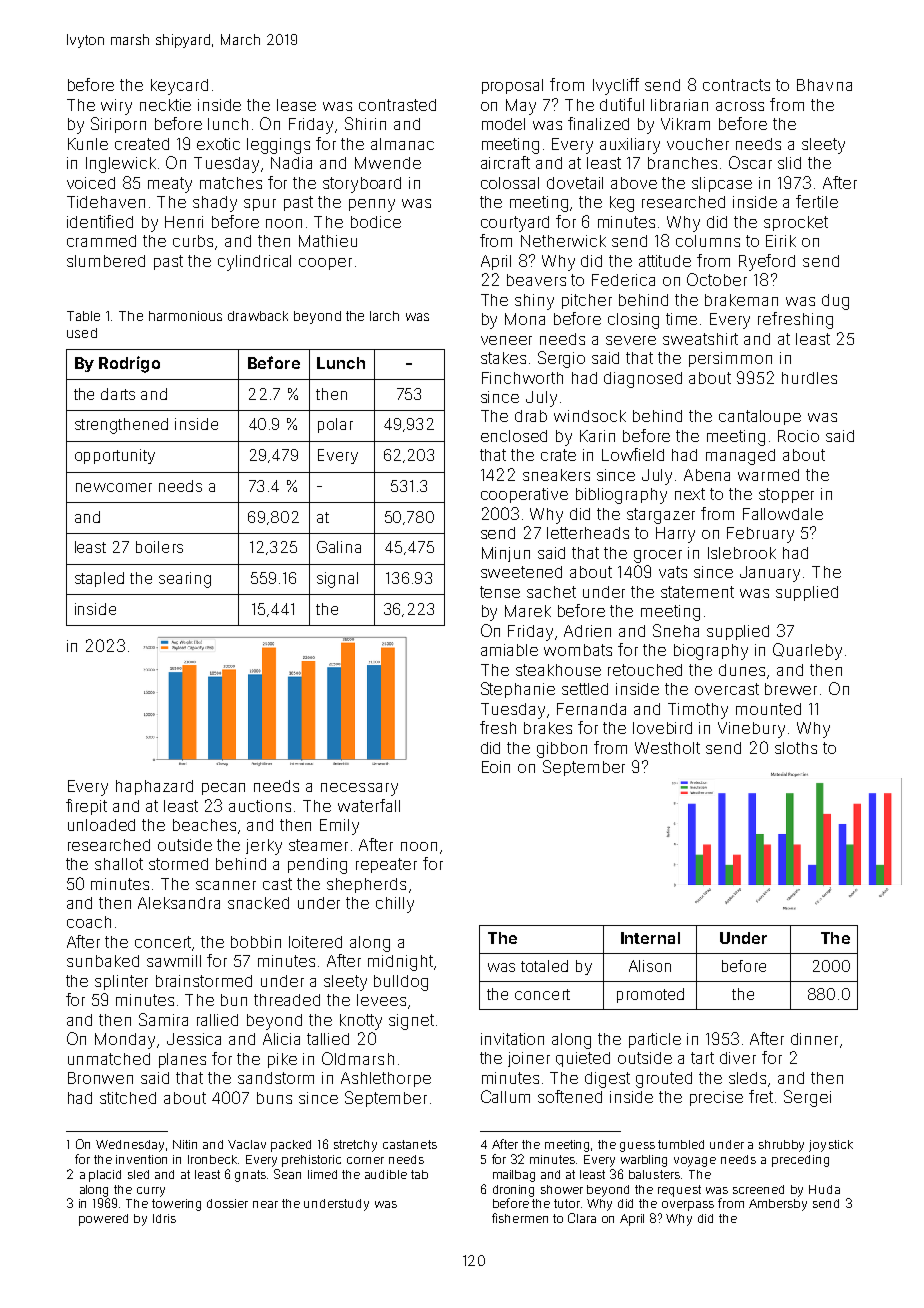 The image size is (924, 1308). What do you see at coordinates (736, 85) in the screenshot?
I see `contracts` at bounding box center [736, 85].
